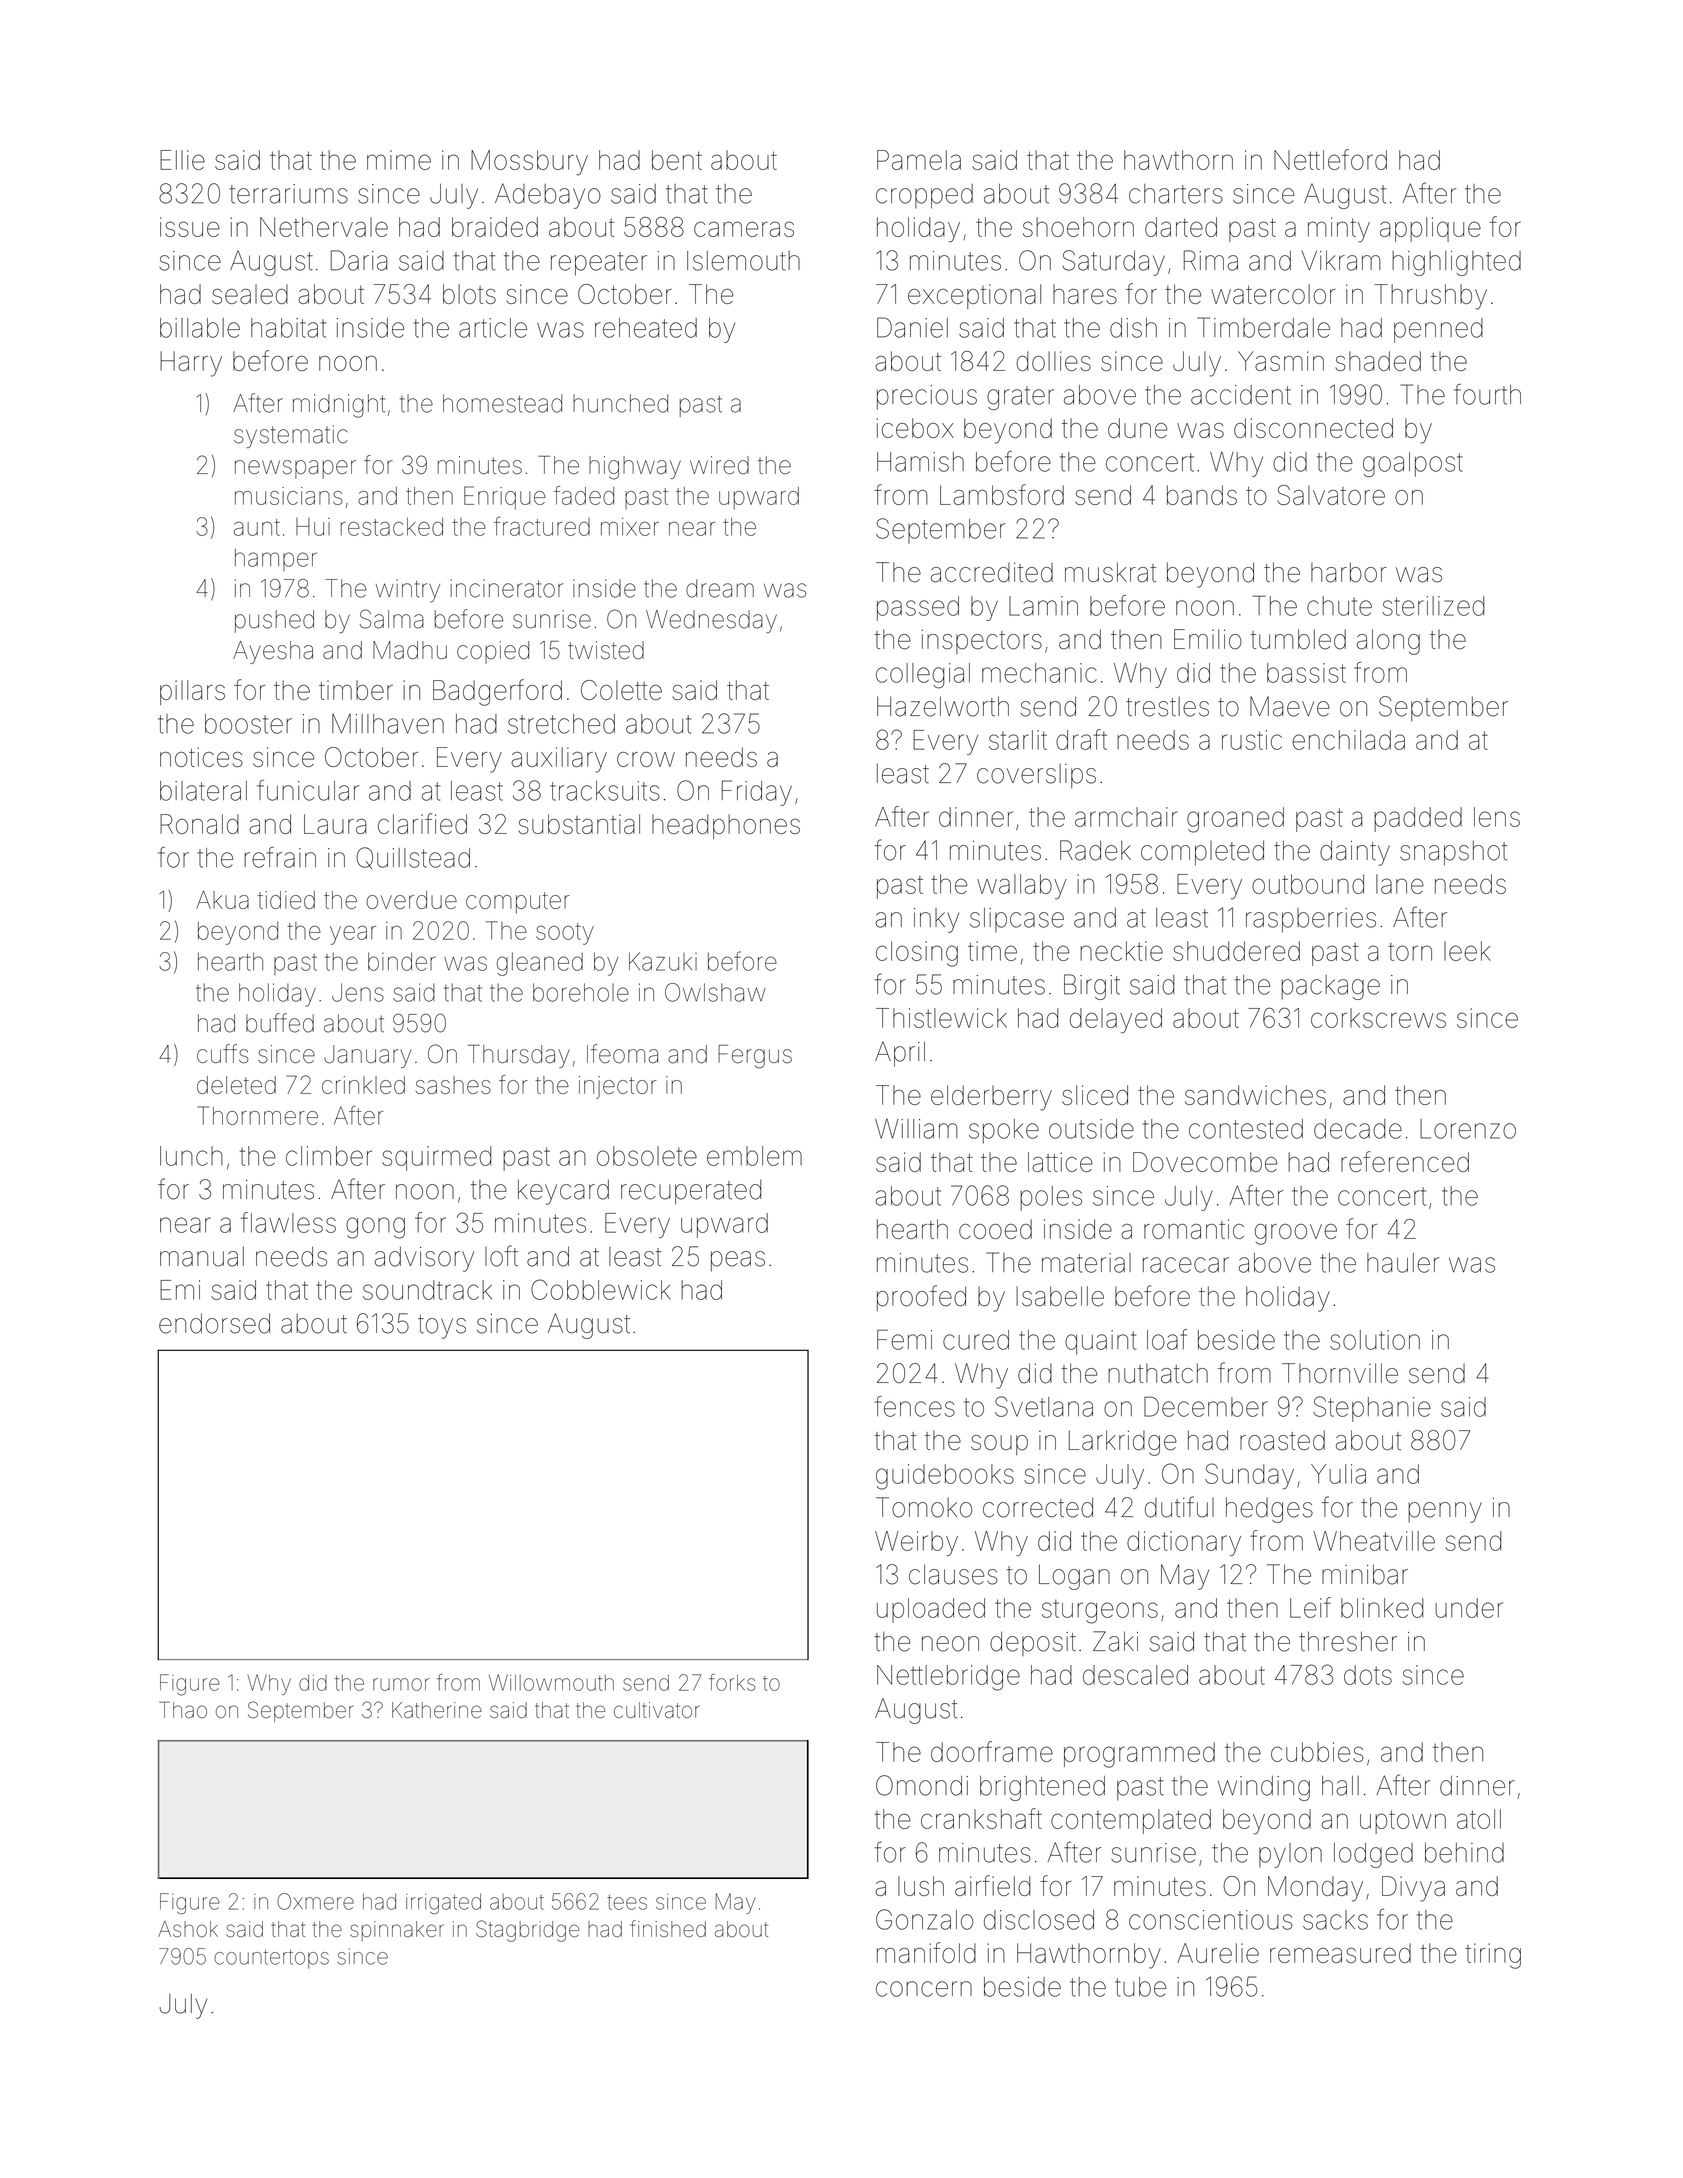 The width and height of the image is (1683, 2178). I want to click on groove, so click(1296, 1234).
